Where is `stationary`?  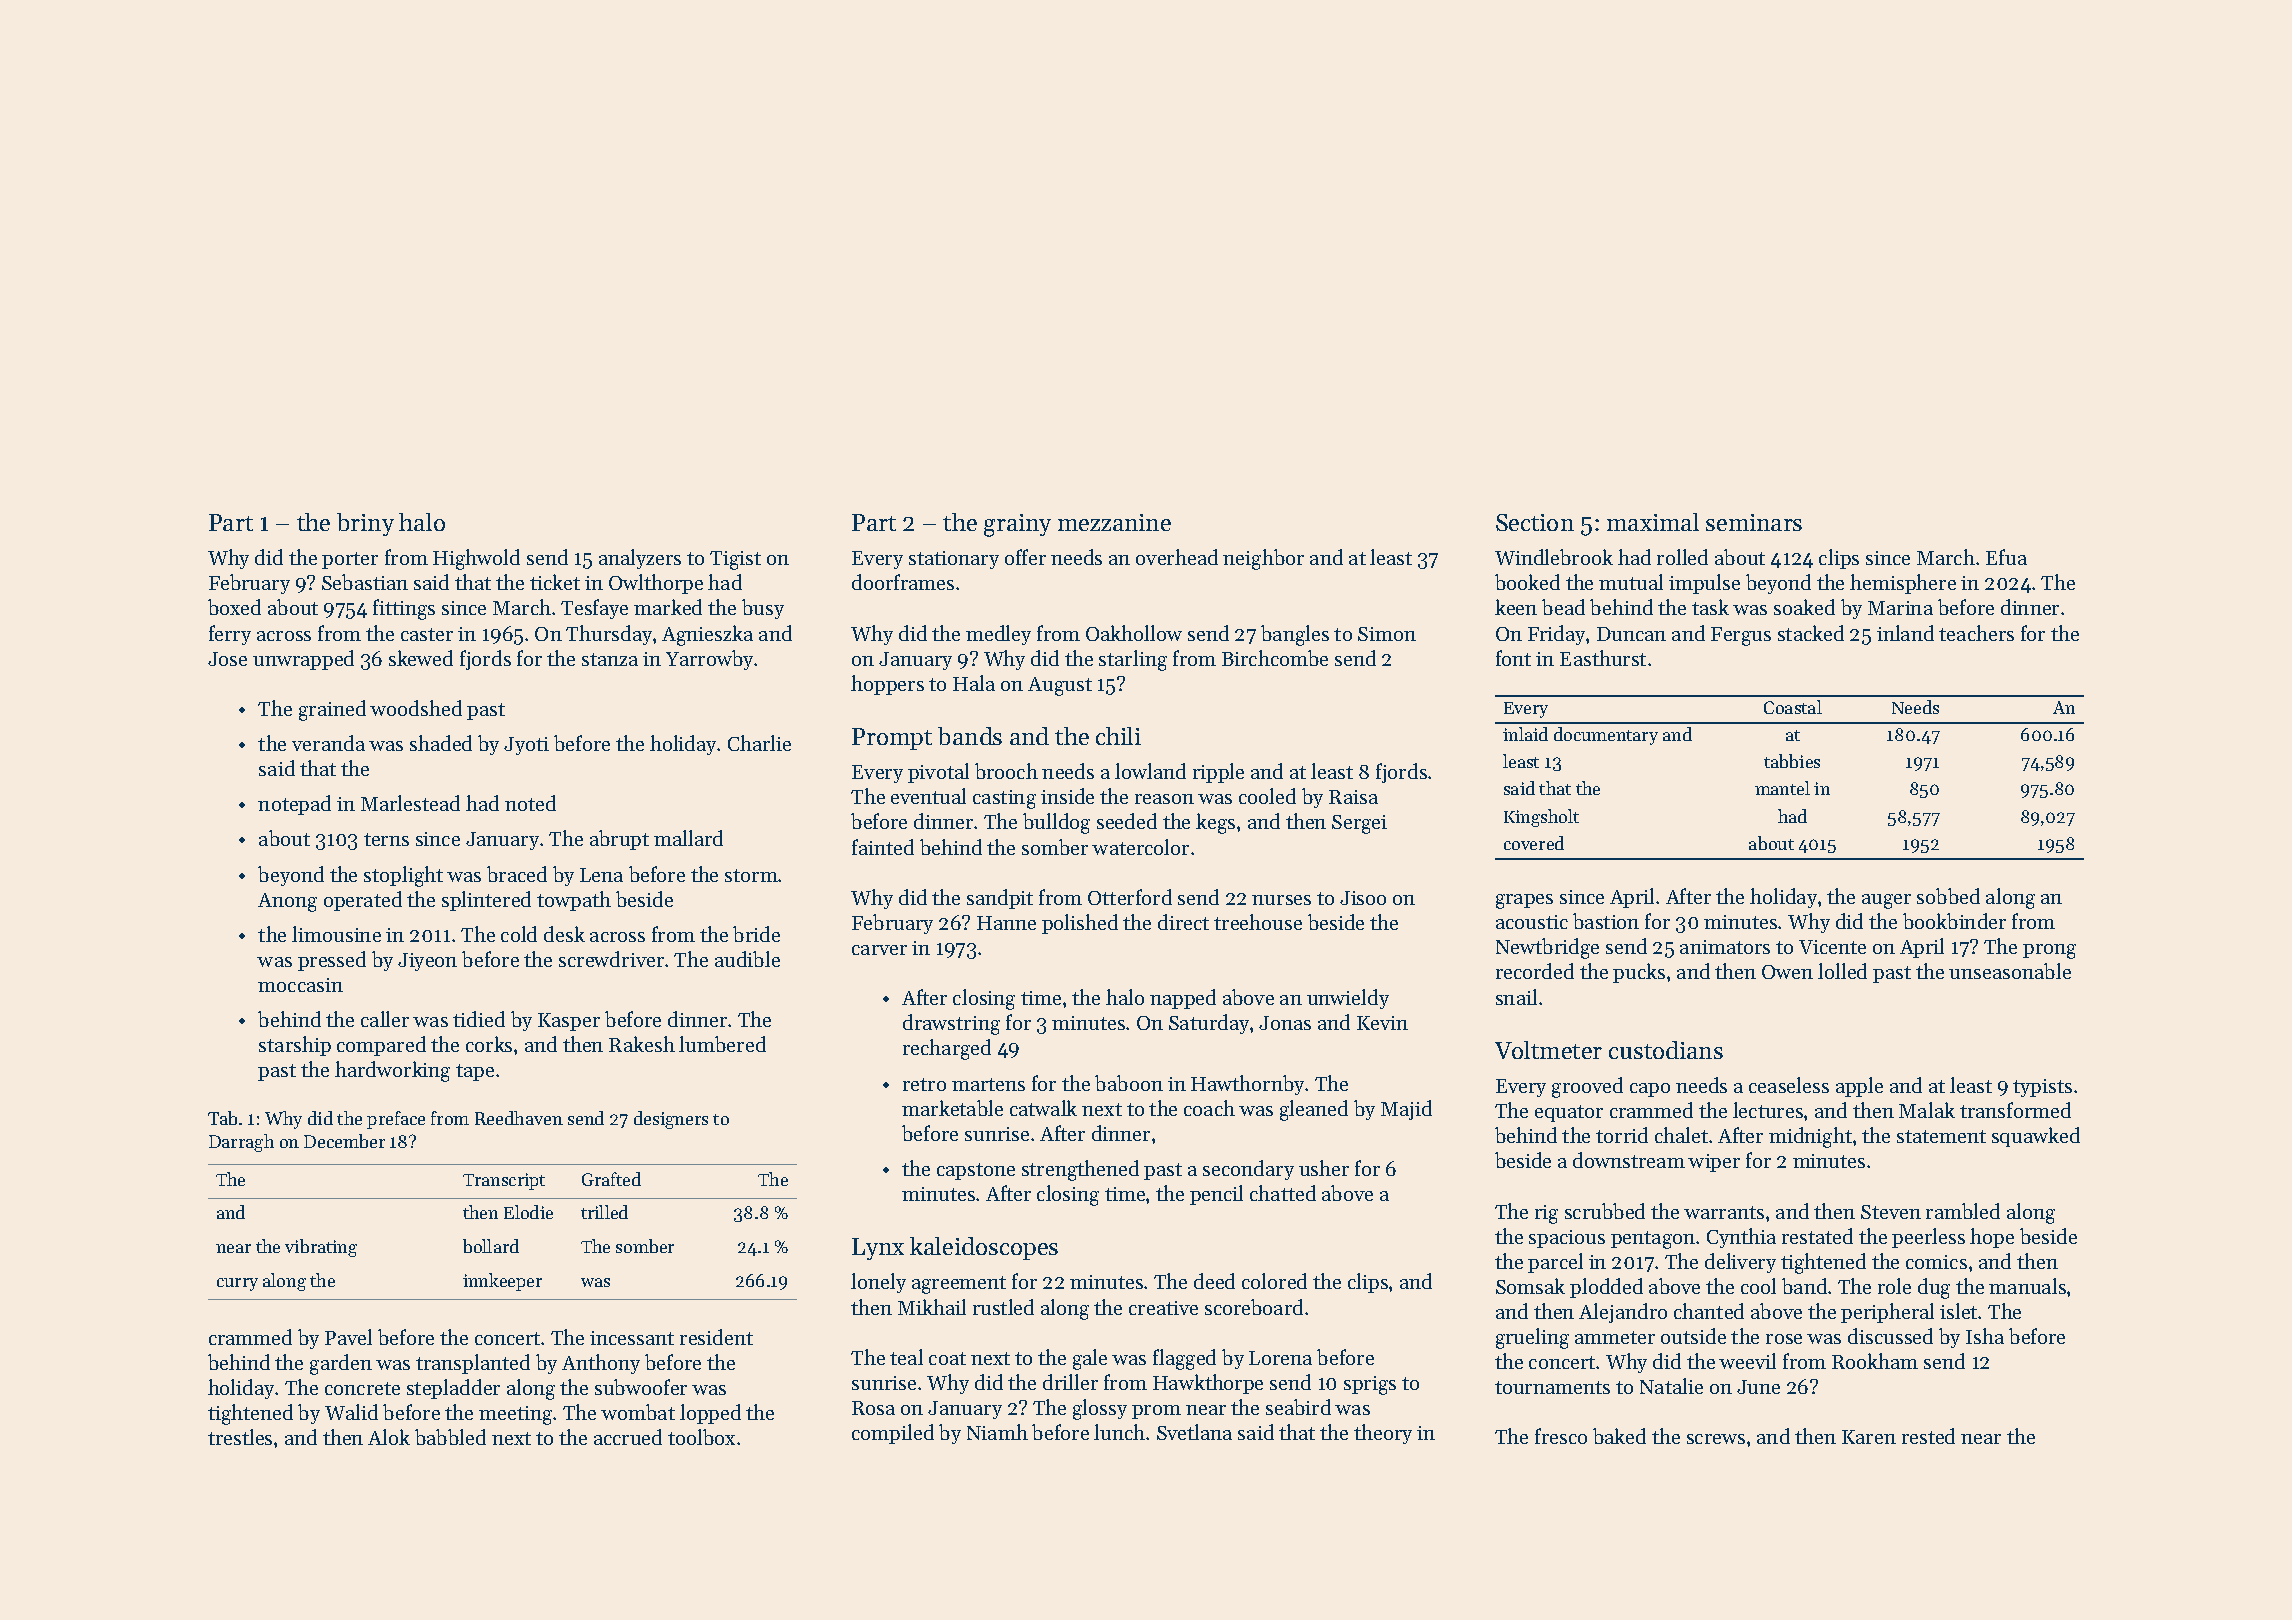
stationary is located at coordinates (954, 560).
